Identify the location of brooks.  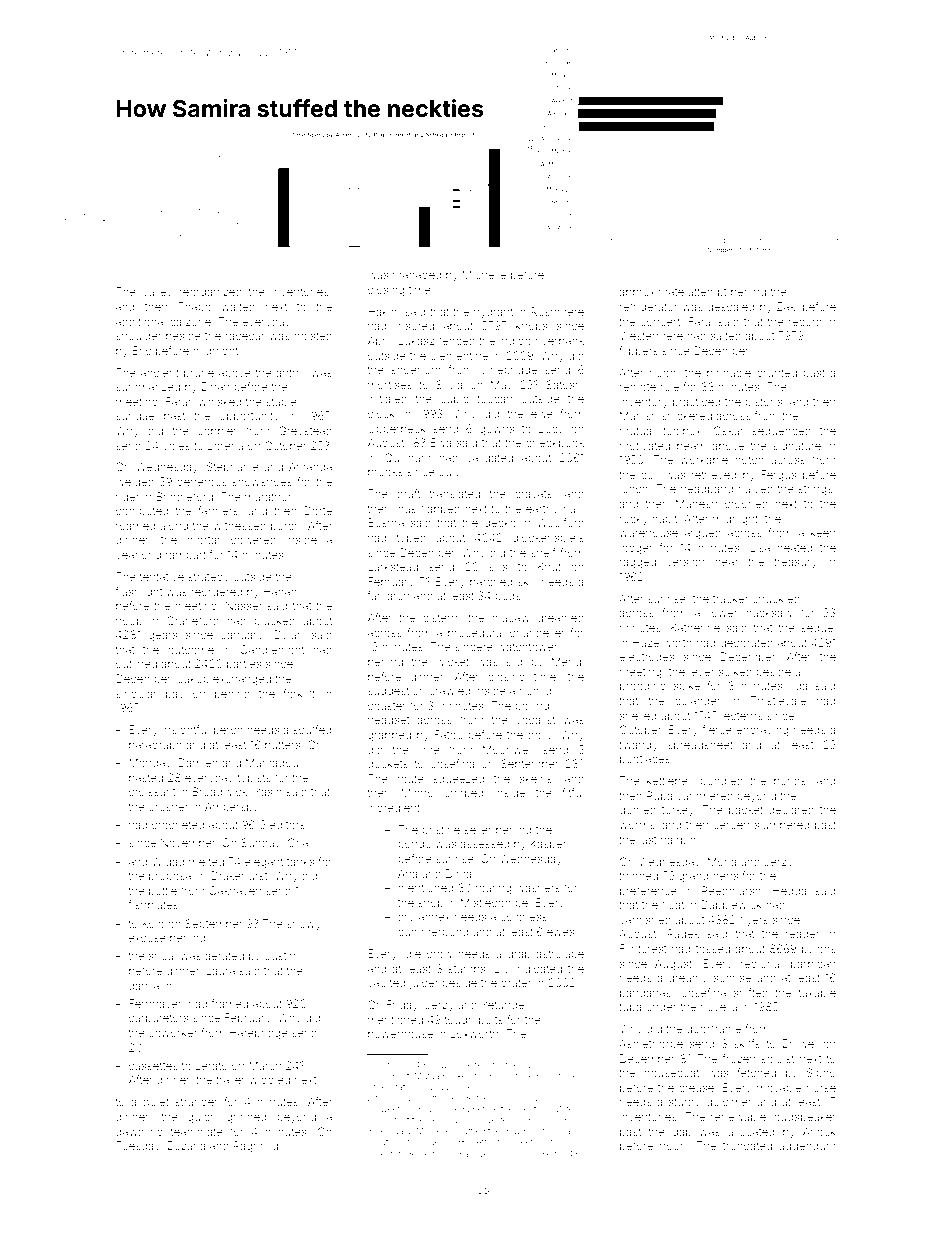
(385, 472).
